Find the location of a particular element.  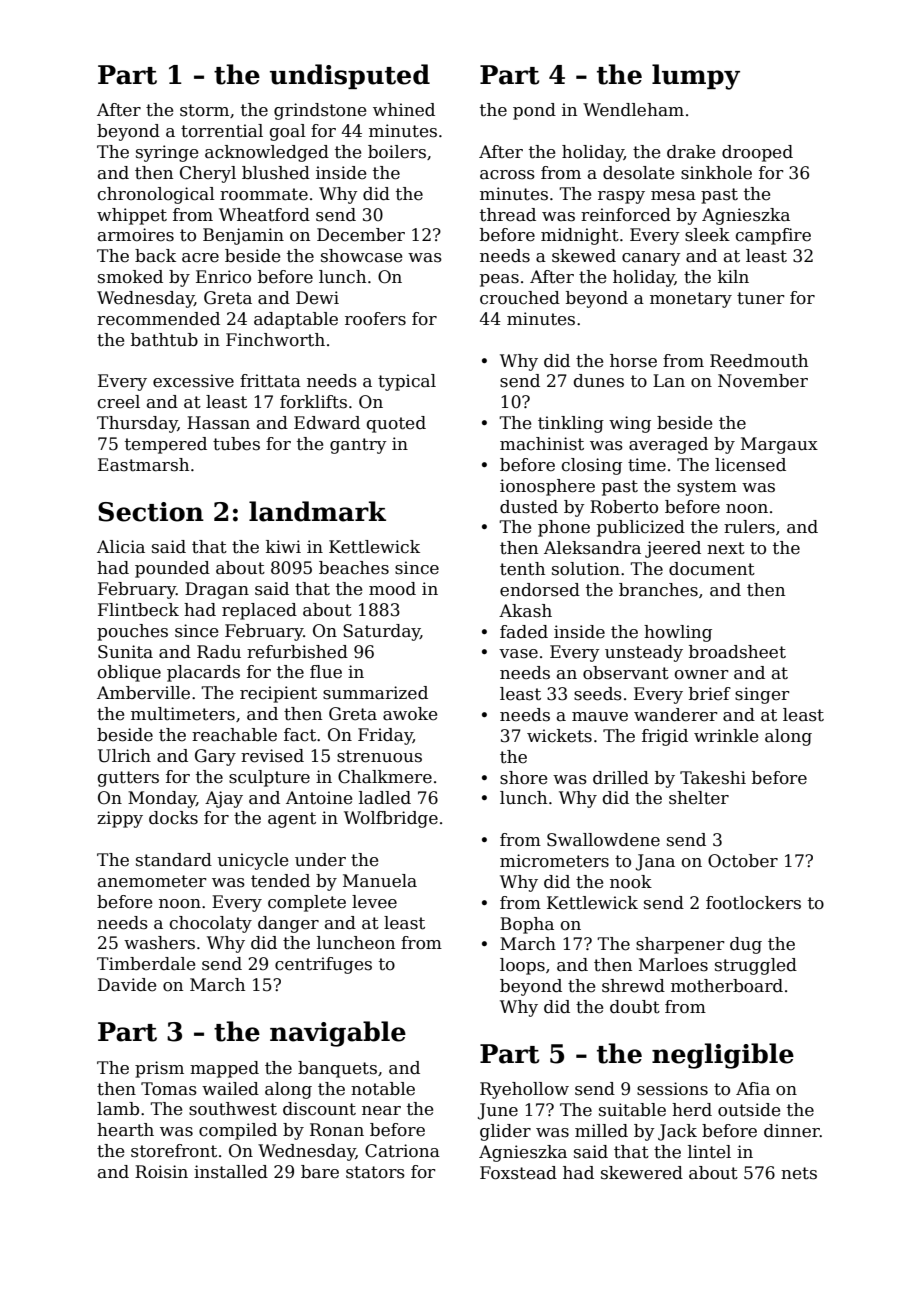

discount is located at coordinates (319, 1109).
